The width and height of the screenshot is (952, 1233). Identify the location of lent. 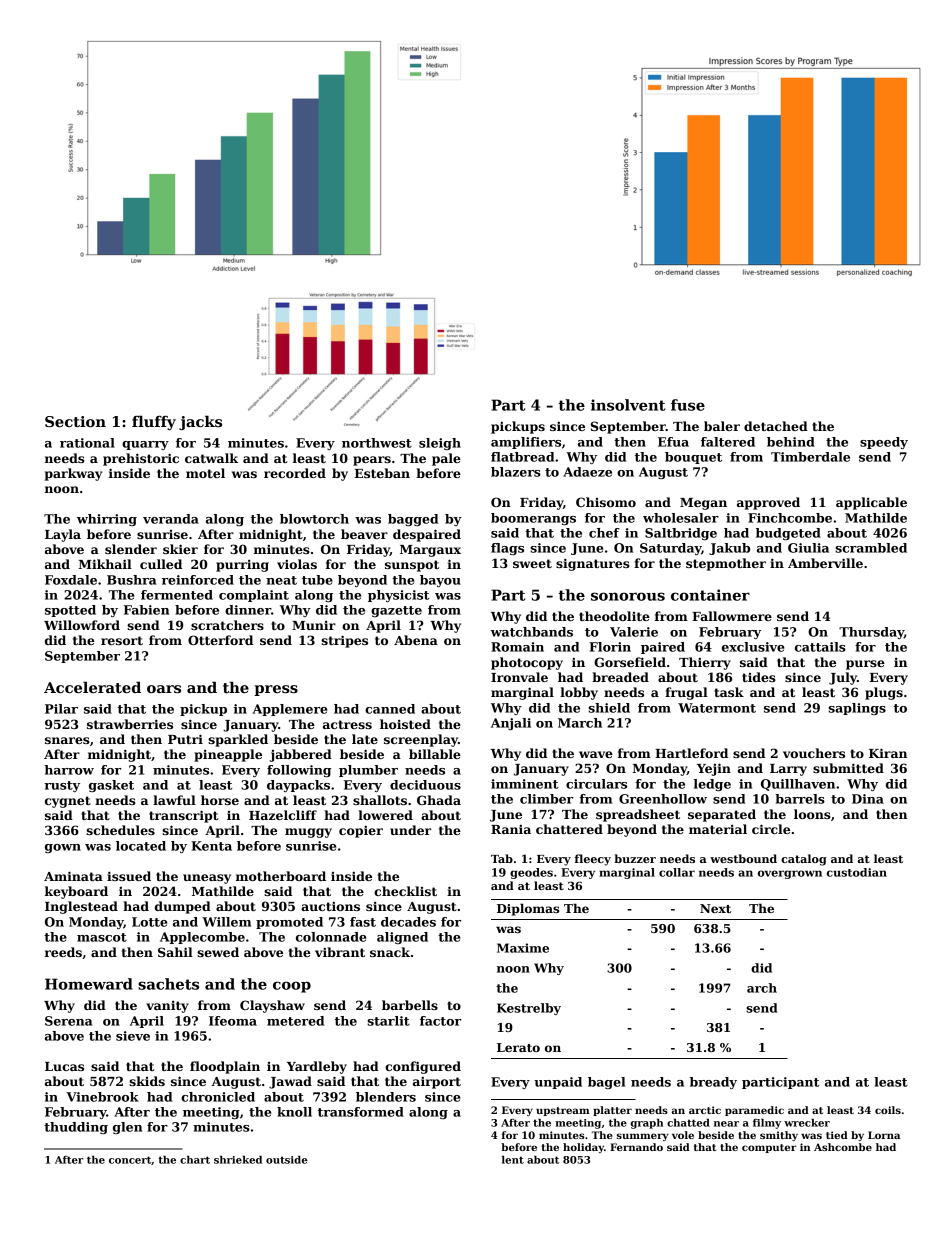
(513, 1160).
